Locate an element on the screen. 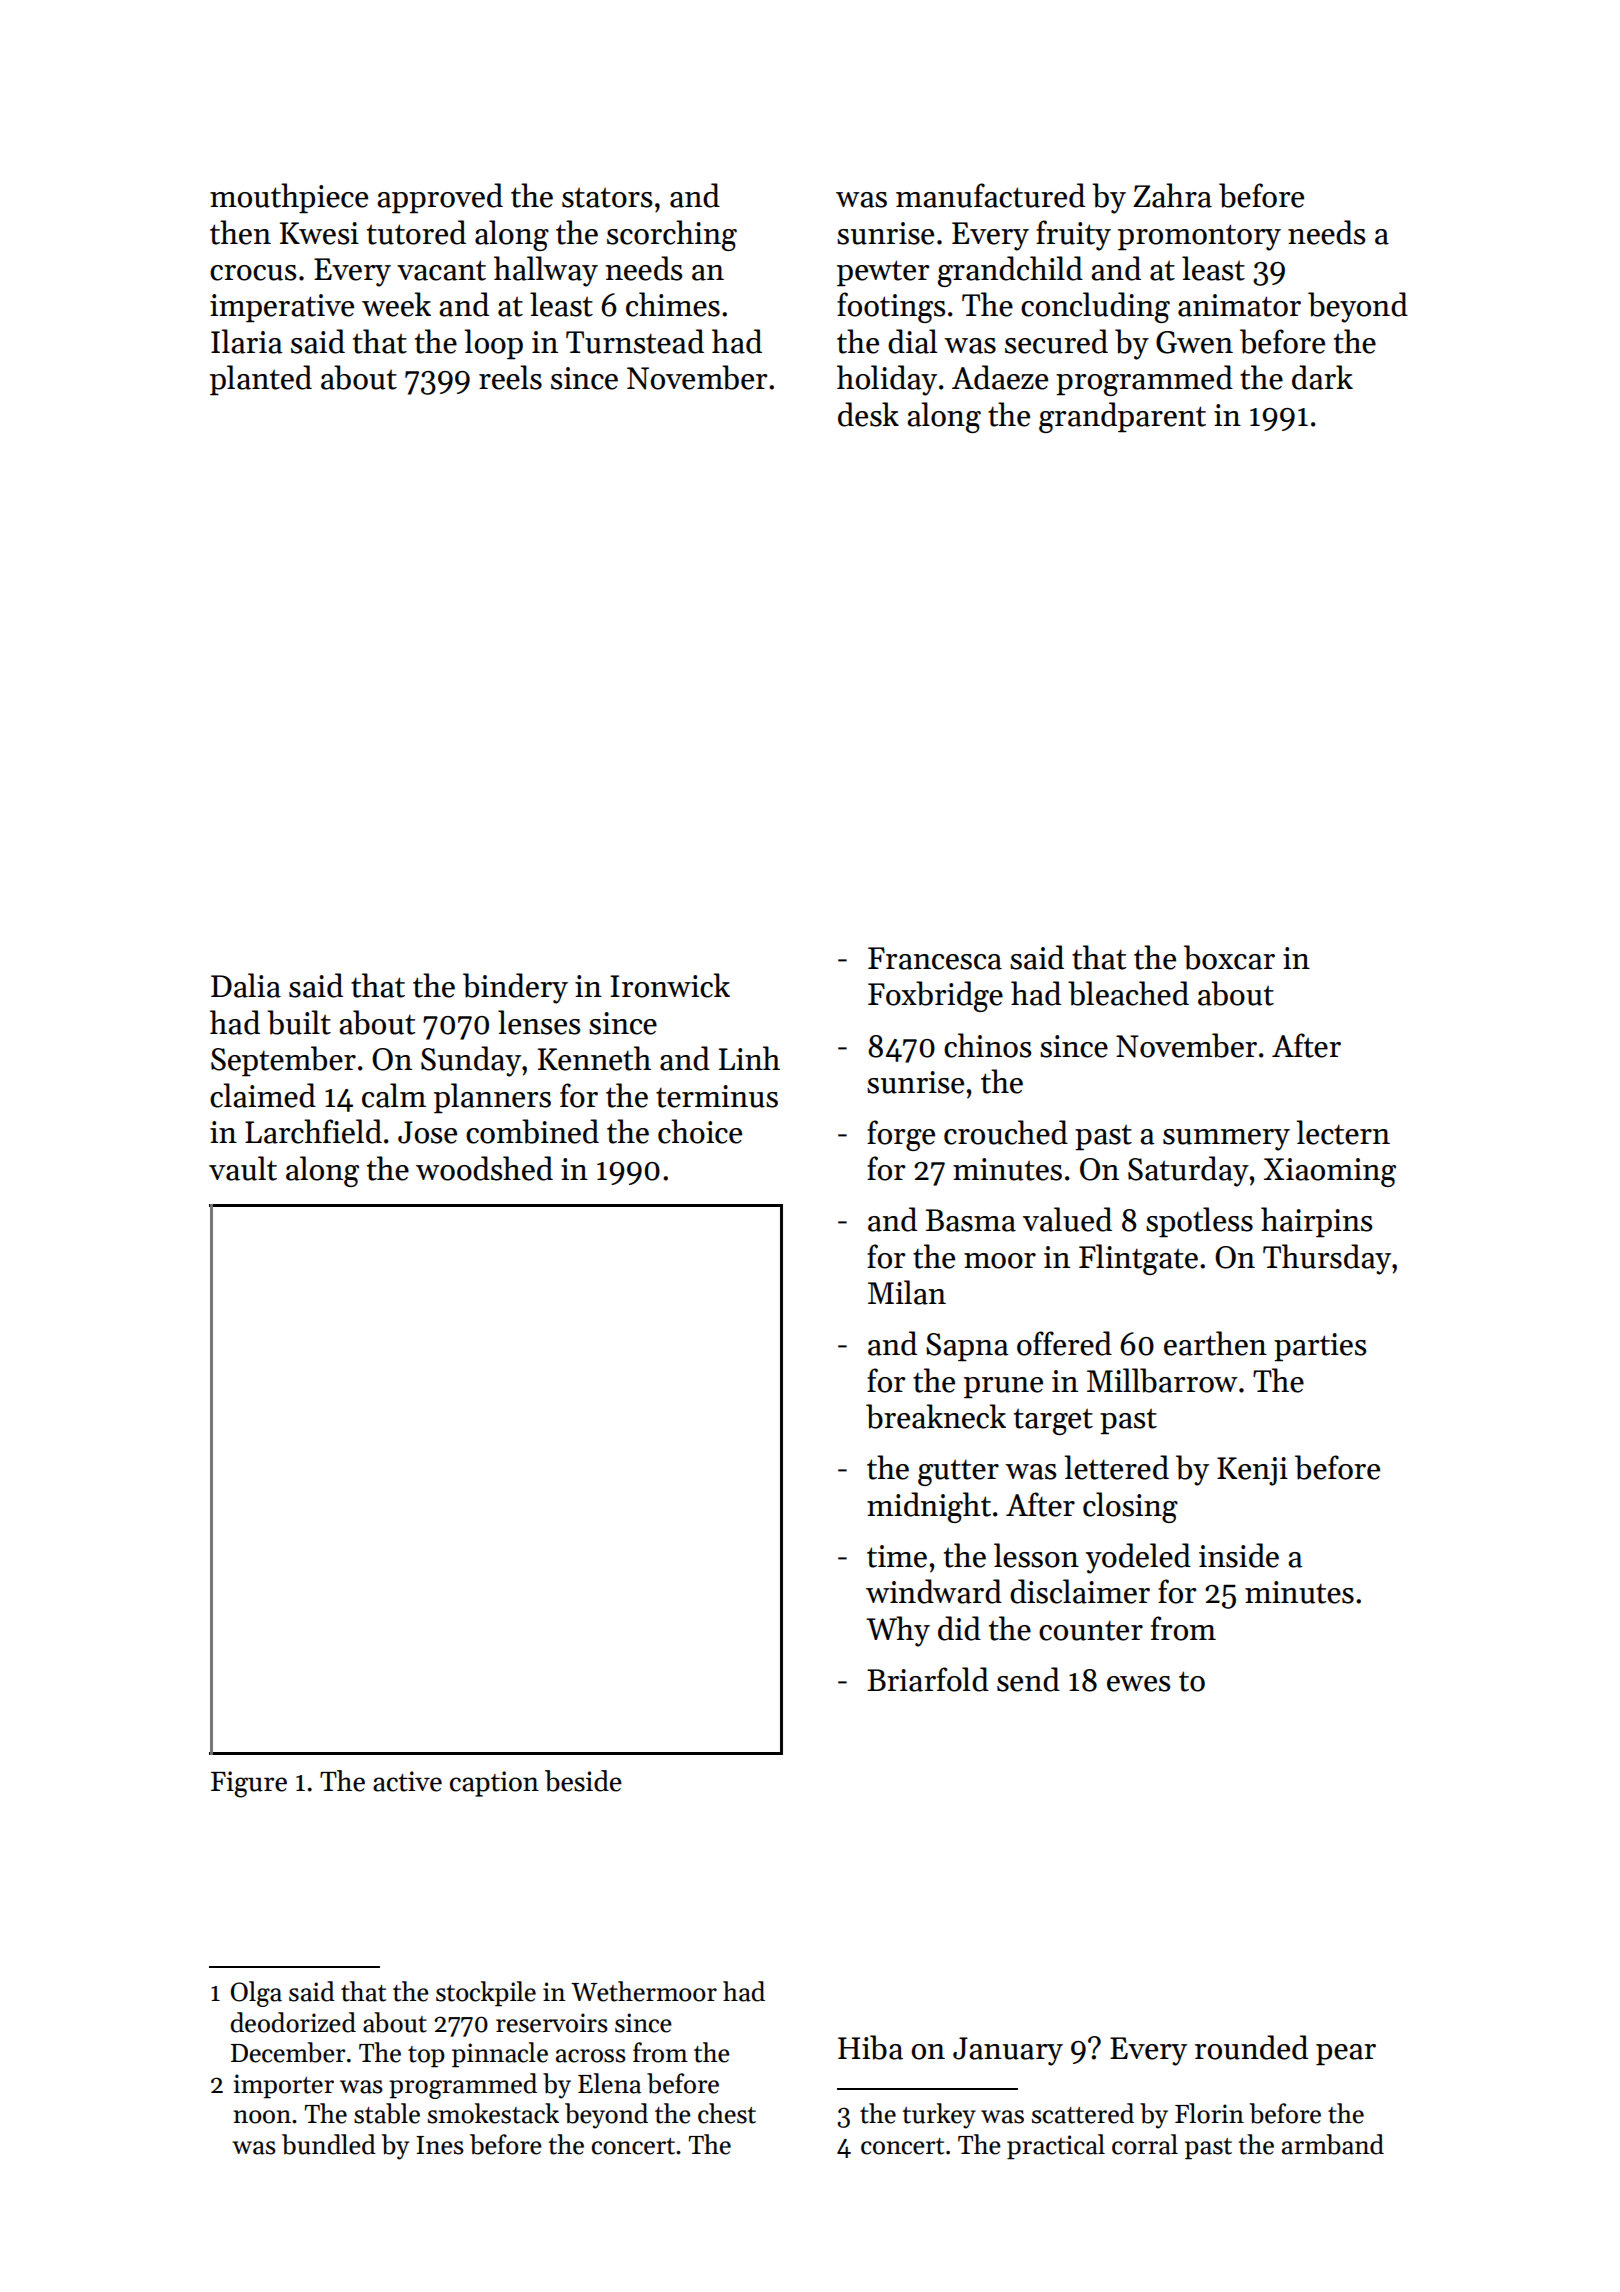 The width and height of the screenshot is (1620, 2292). grandparent is located at coordinates (1122, 417).
